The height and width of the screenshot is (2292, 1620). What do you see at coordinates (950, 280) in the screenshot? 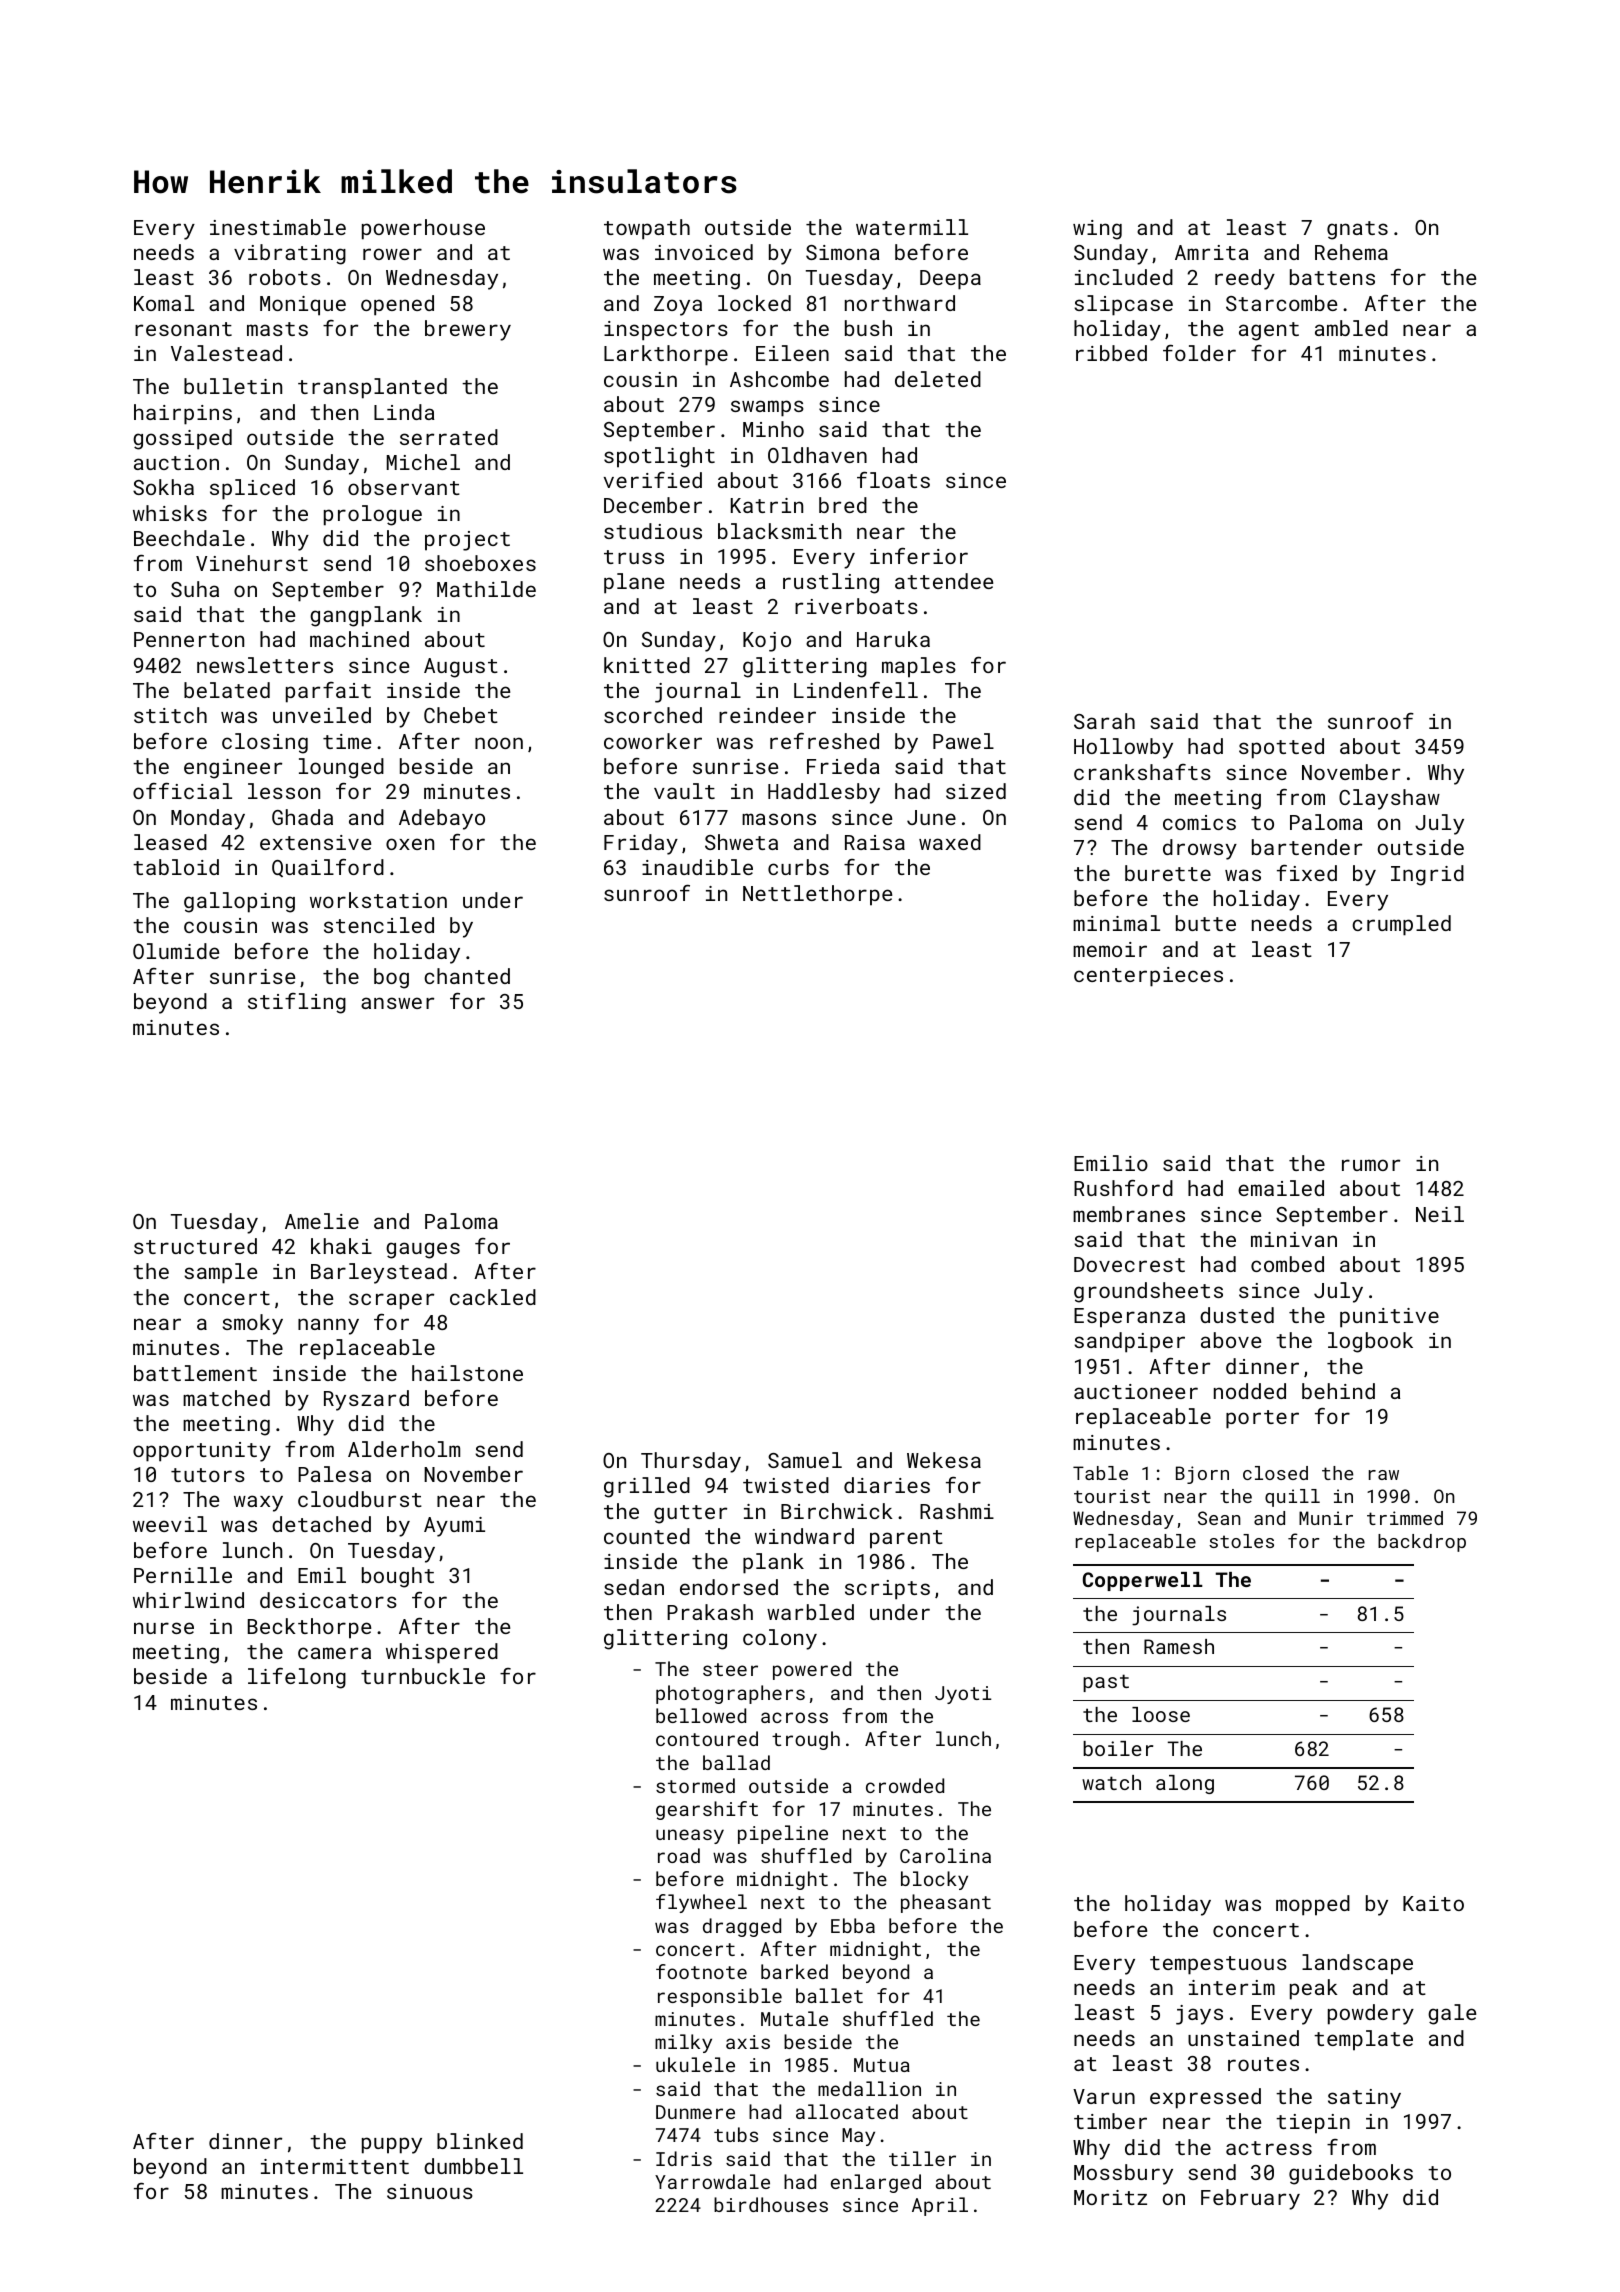
I see `Deepa` at bounding box center [950, 280].
